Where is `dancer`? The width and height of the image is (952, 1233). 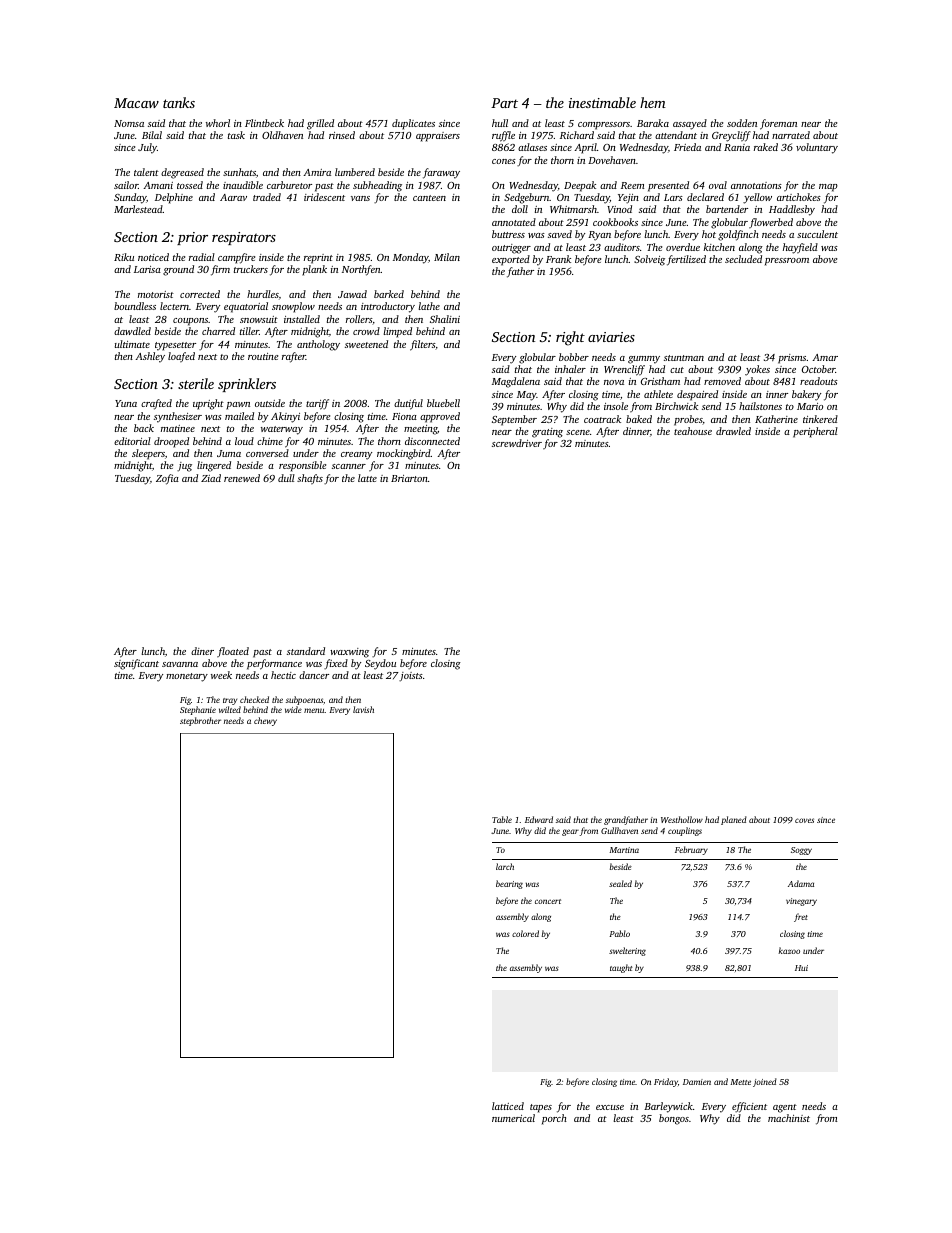
dancer is located at coordinates (314, 675).
